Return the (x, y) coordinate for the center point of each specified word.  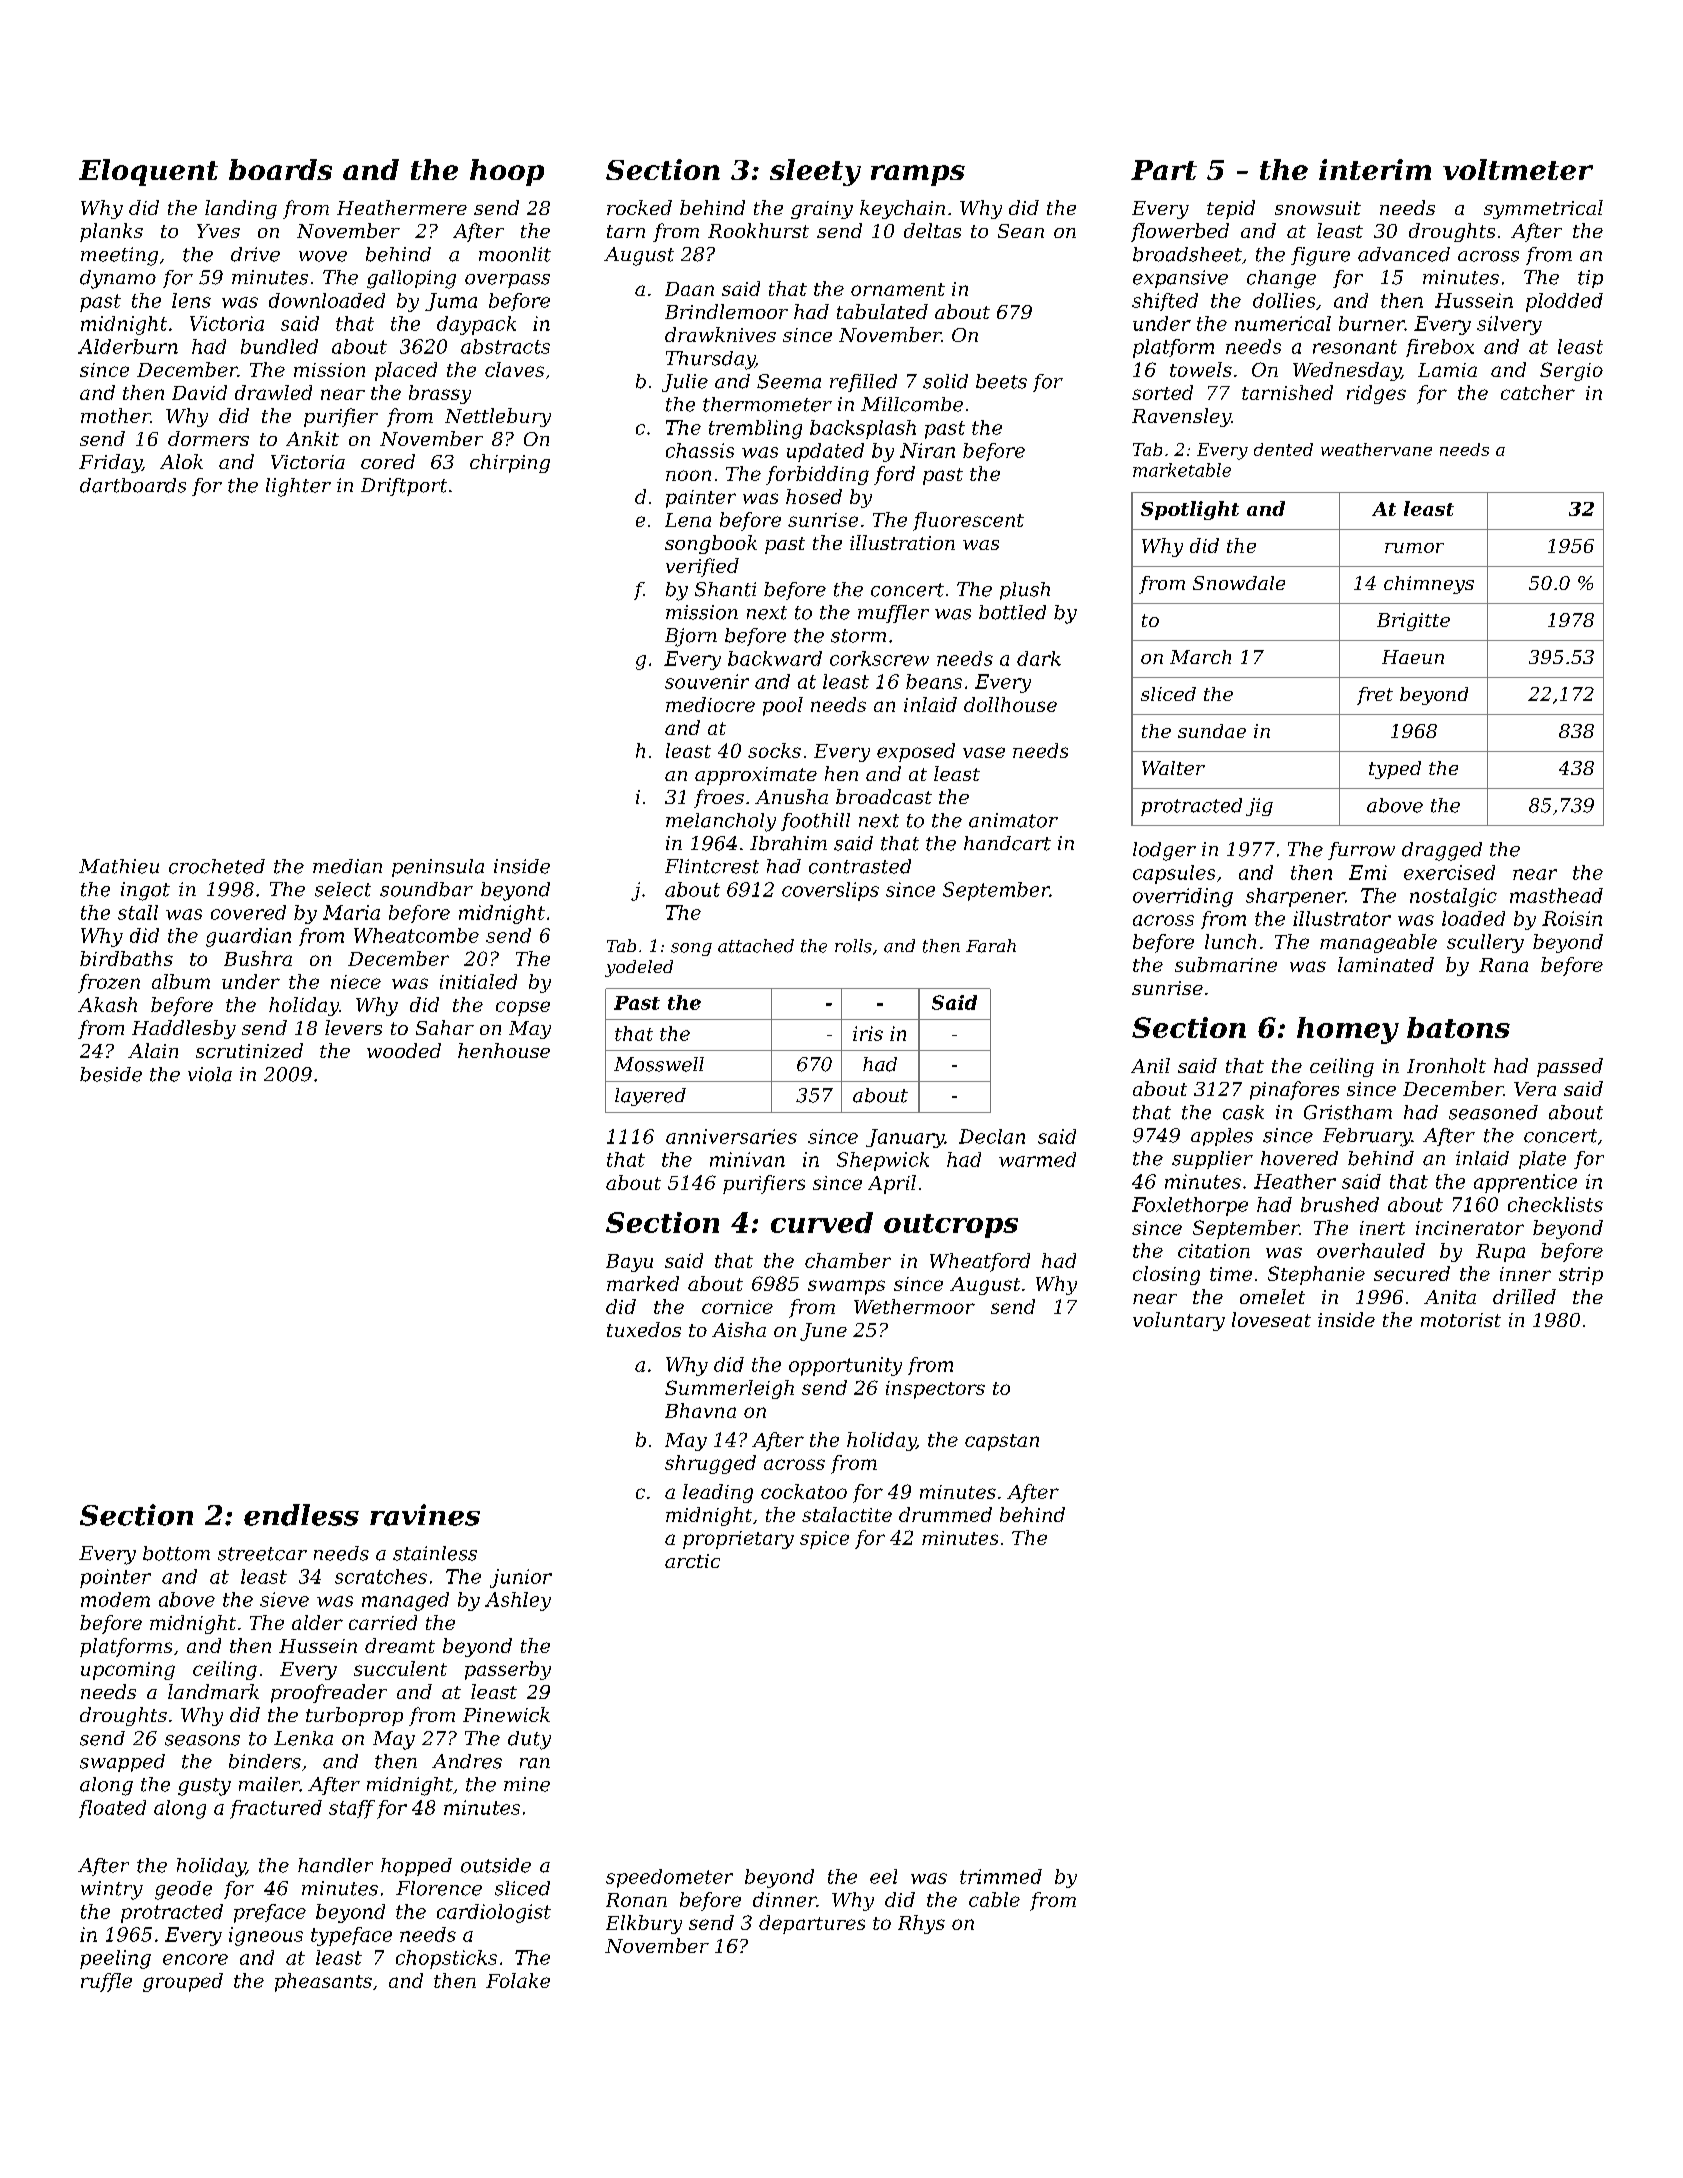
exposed (916, 752)
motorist (1461, 1320)
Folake (518, 1980)
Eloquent (148, 172)
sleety (815, 172)
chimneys (1429, 585)
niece (356, 982)
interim (1375, 169)
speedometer (669, 1878)
